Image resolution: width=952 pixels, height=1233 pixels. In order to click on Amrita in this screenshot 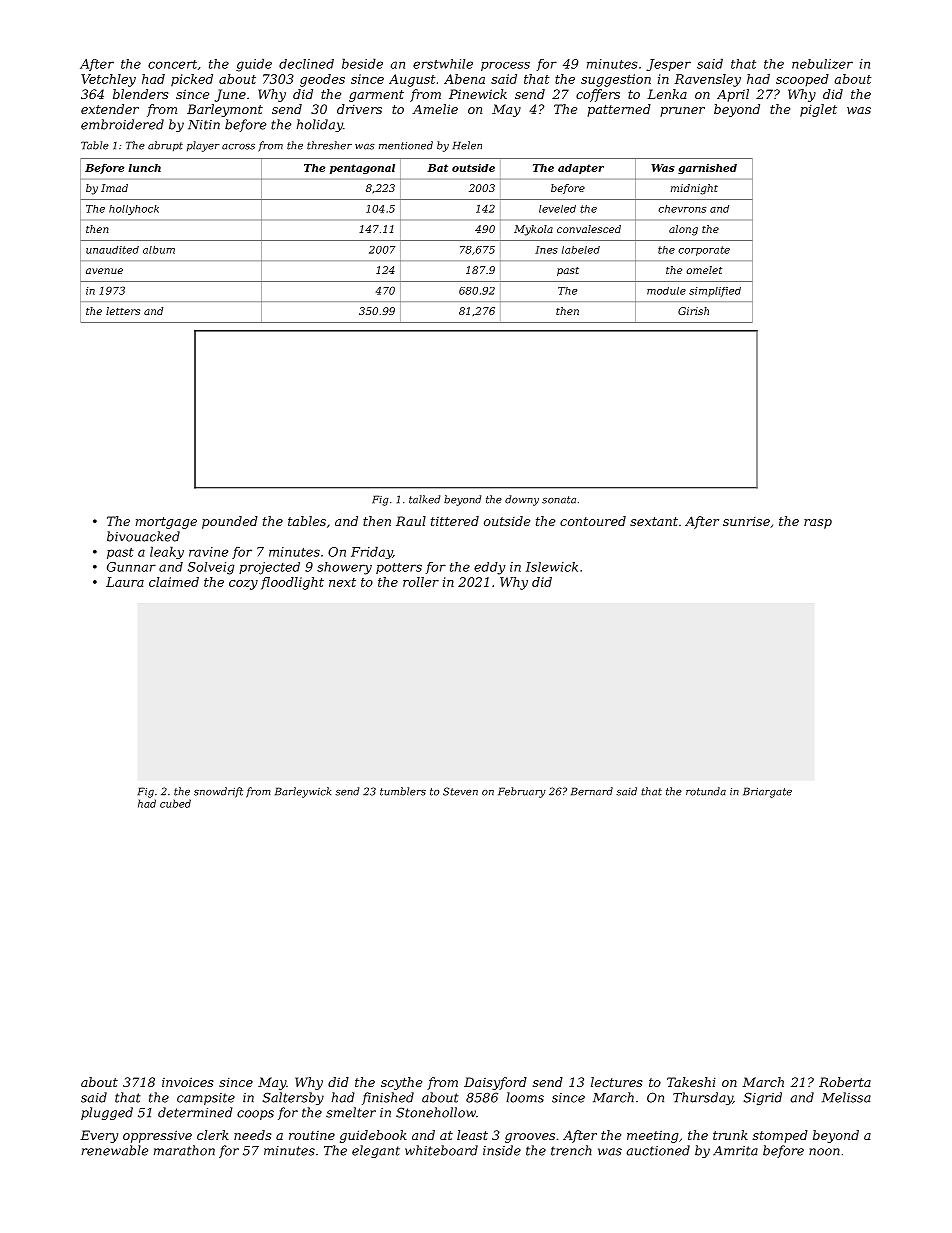, I will do `click(735, 1151)`.
